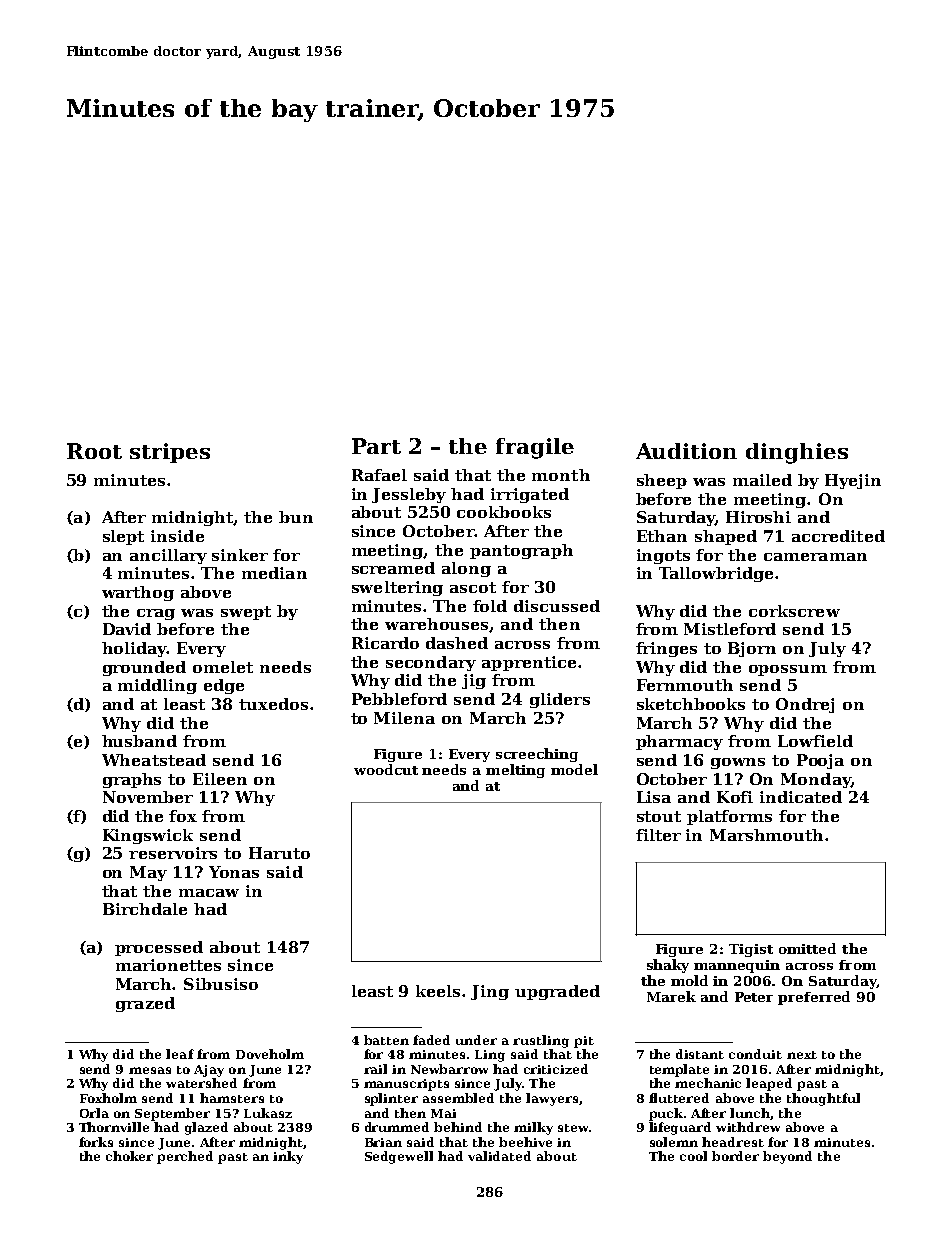 This document has height=1233, width=952. I want to click on mailed, so click(762, 480).
